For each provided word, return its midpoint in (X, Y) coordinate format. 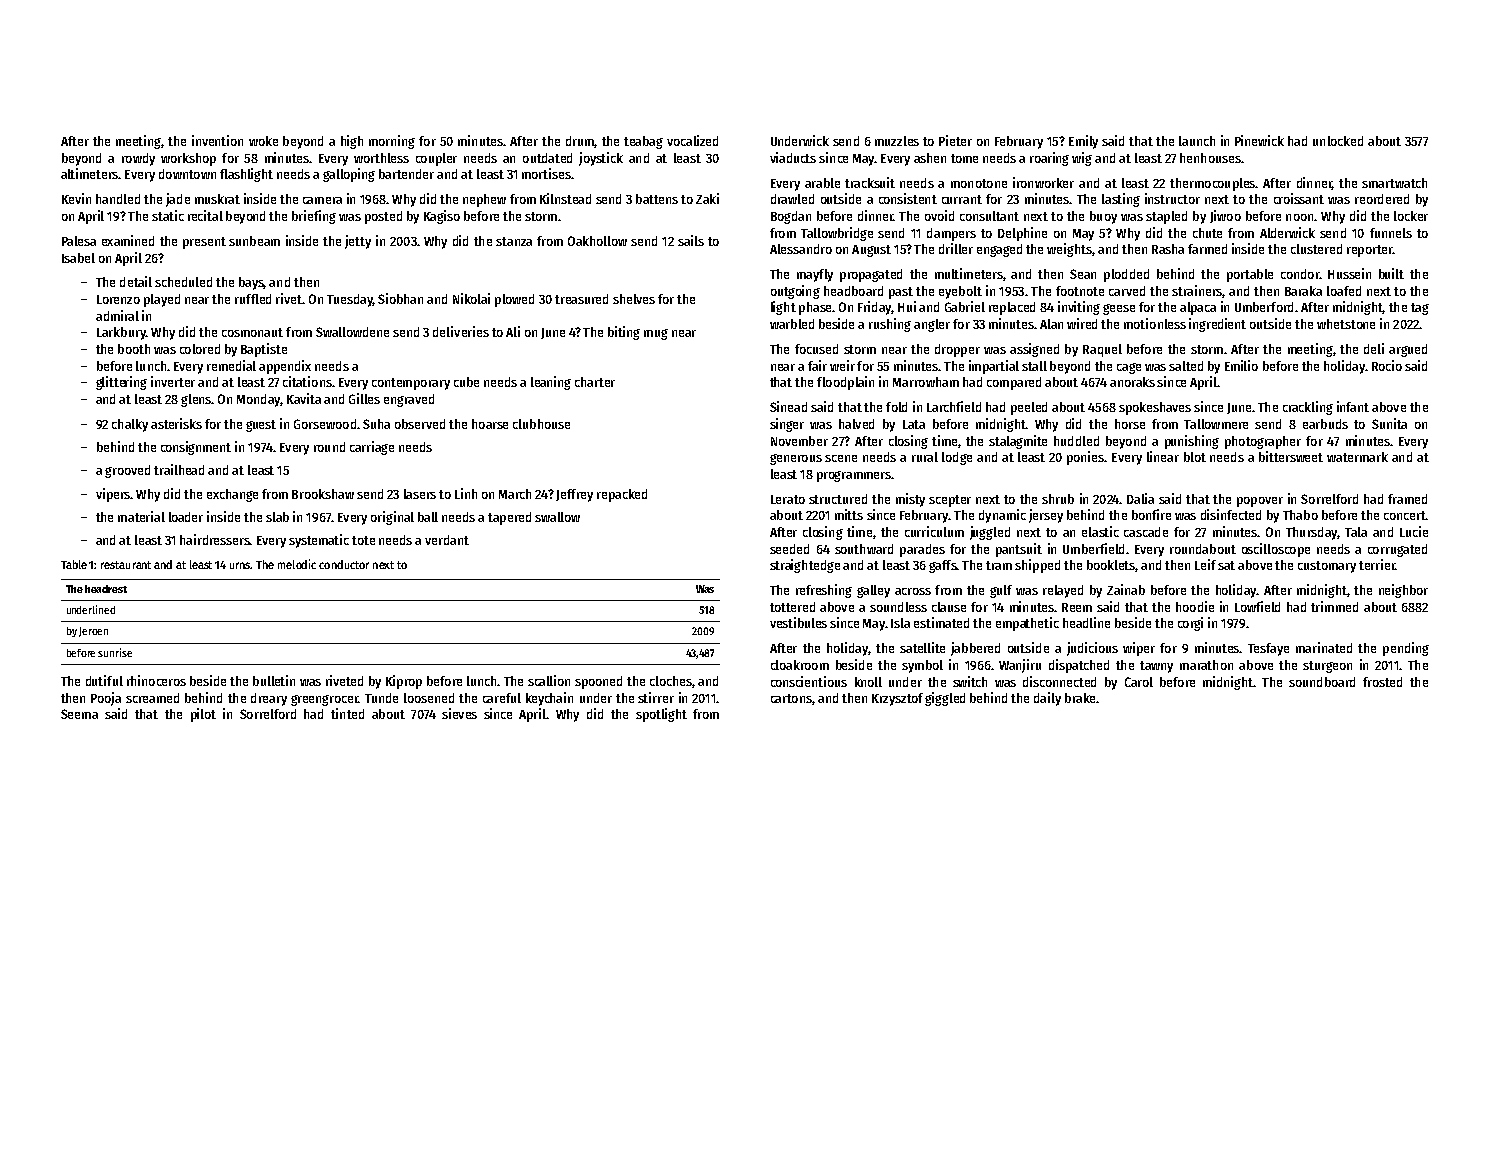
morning (392, 142)
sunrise (115, 652)
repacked (622, 495)
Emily (1083, 142)
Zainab (1126, 589)
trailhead (179, 469)
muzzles (897, 141)
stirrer (656, 697)
